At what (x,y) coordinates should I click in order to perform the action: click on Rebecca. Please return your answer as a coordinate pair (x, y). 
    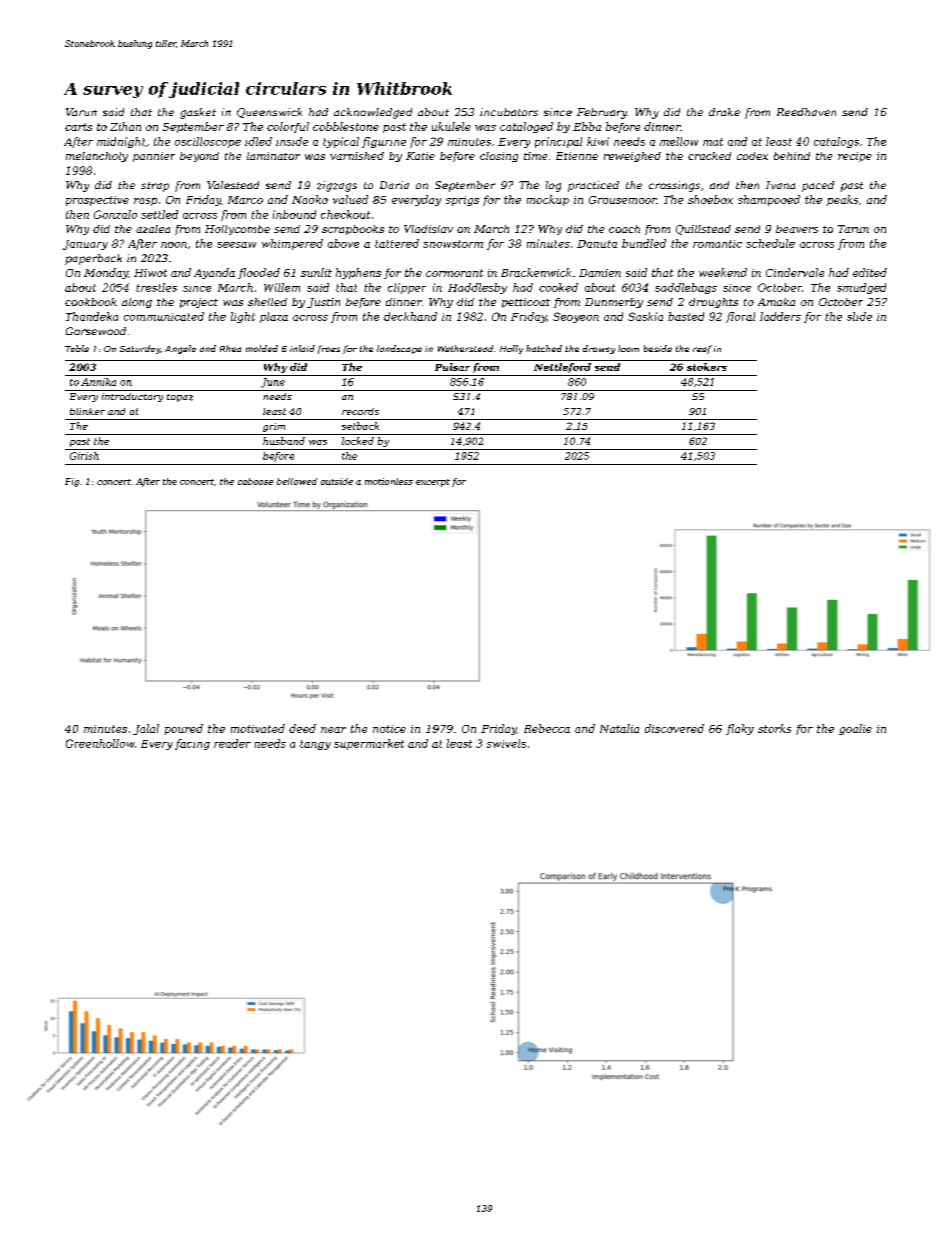
    Looking at the image, I should click on (547, 728).
